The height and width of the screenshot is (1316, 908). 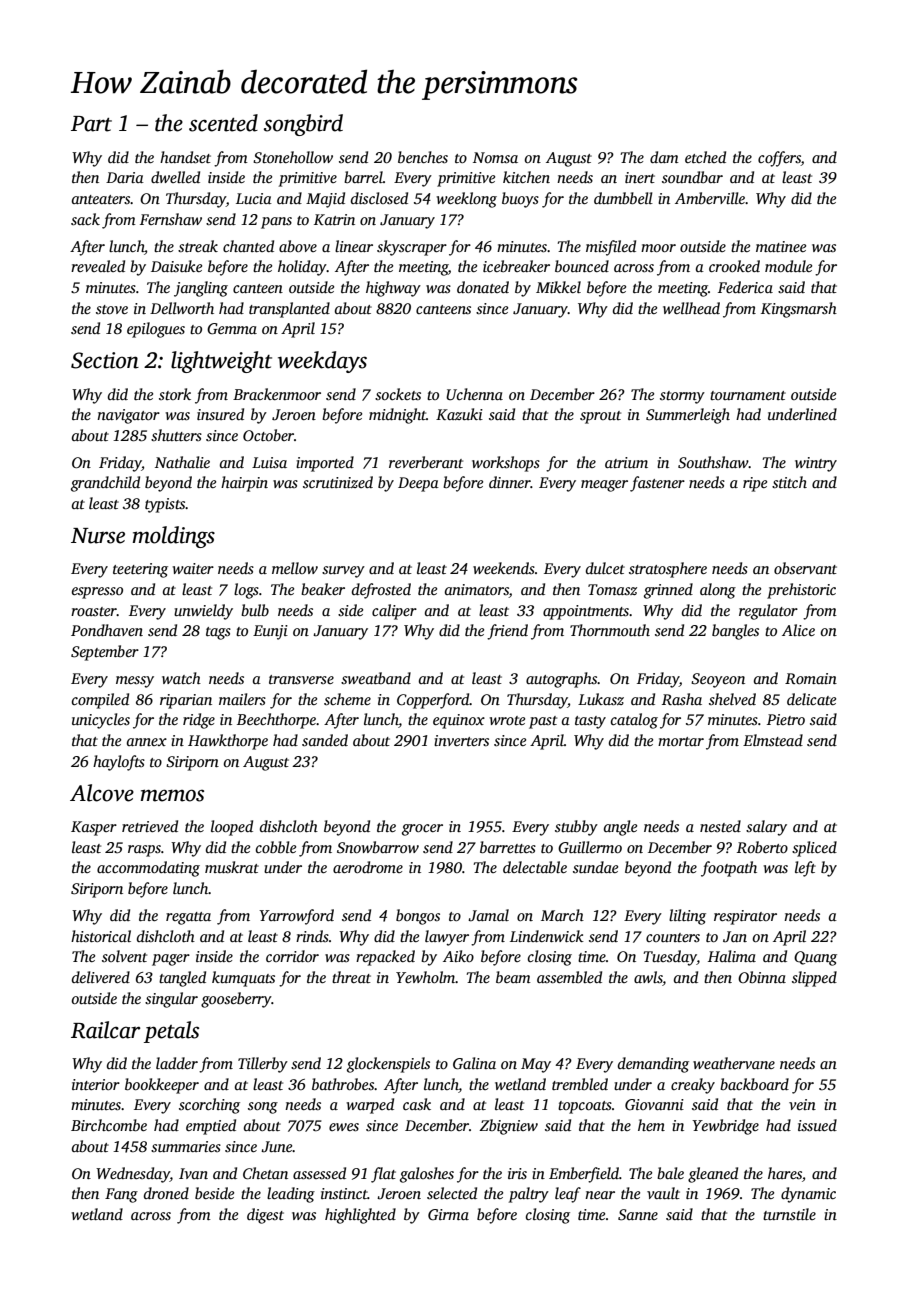 I want to click on coffers, so click(x=779, y=159).
